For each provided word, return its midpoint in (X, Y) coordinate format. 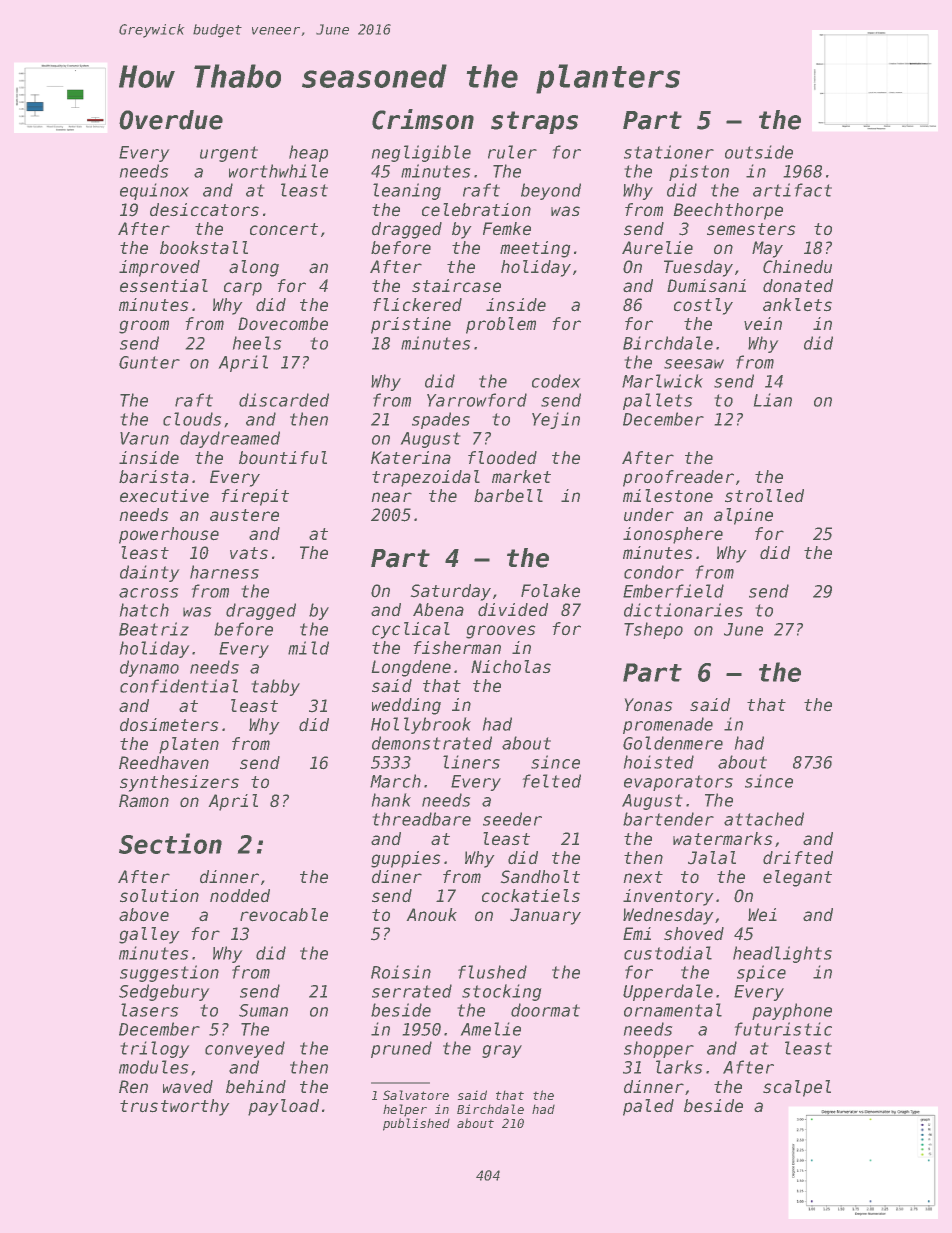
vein (763, 323)
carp (243, 289)
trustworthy (174, 1107)
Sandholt (540, 876)
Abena (438, 609)
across (148, 593)
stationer (669, 152)
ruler (512, 152)
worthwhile (278, 171)
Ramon (144, 800)
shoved (694, 933)
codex (556, 381)
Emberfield (673, 591)
